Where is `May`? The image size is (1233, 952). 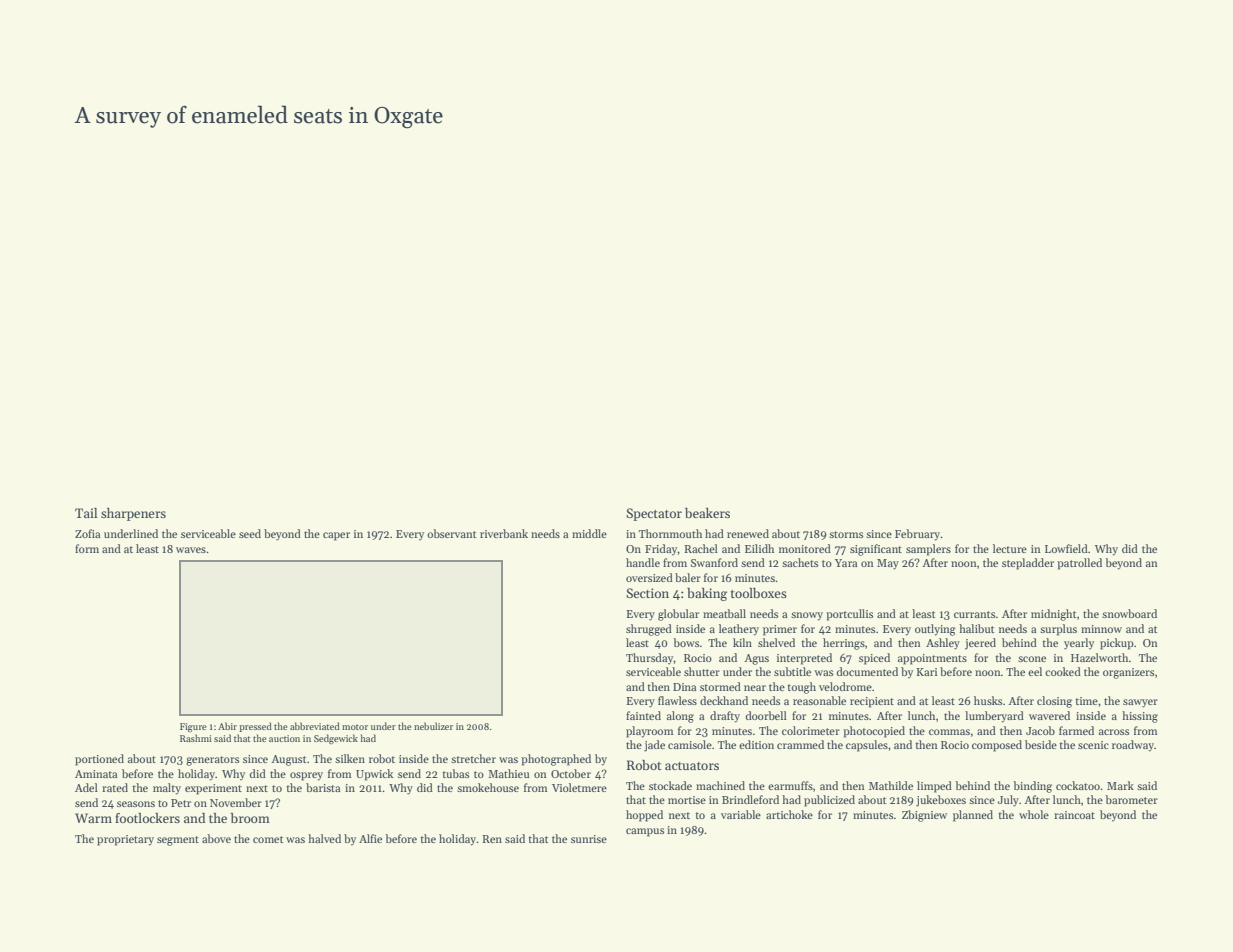 May is located at coordinates (888, 564).
